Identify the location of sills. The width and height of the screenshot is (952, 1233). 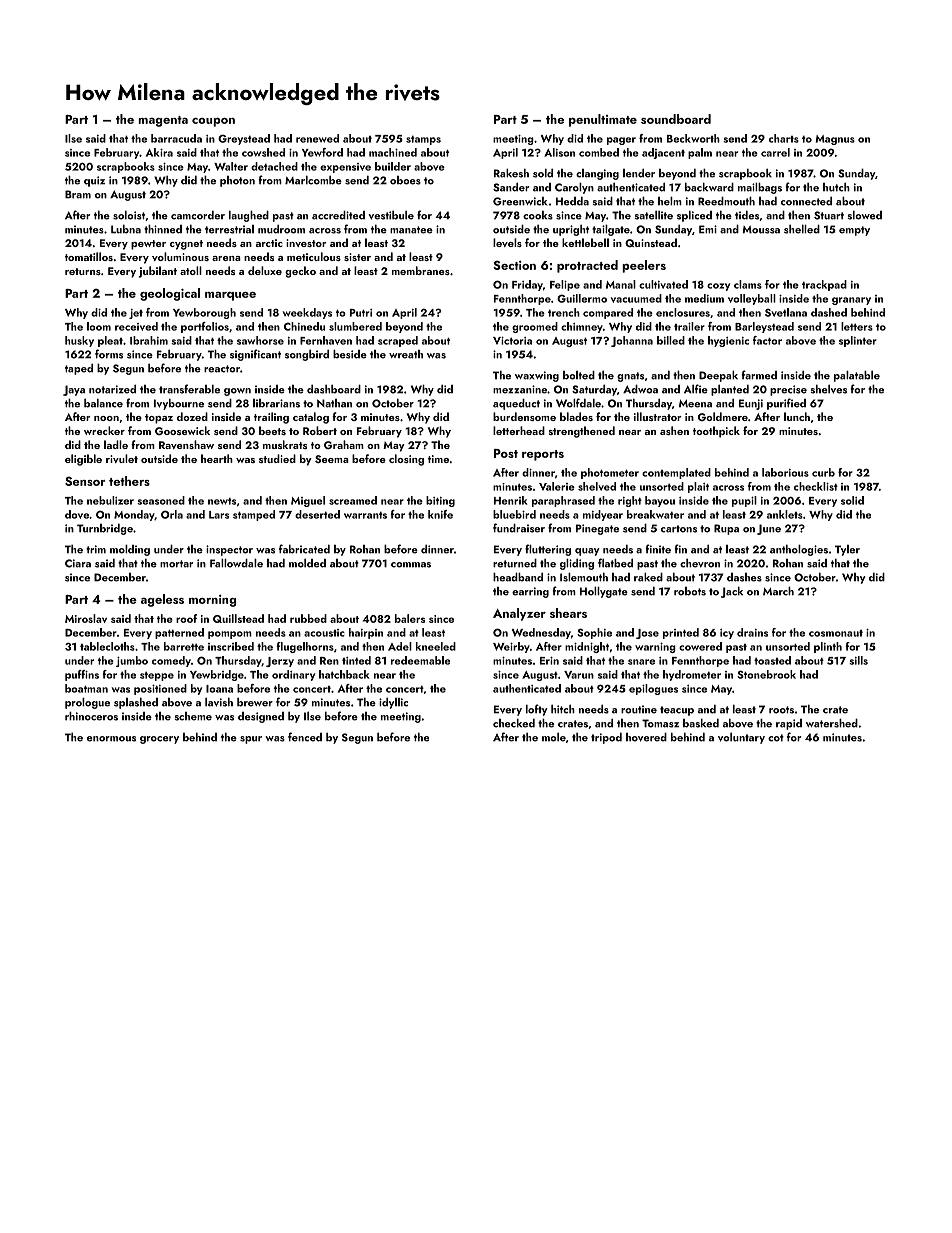
(858, 660).
